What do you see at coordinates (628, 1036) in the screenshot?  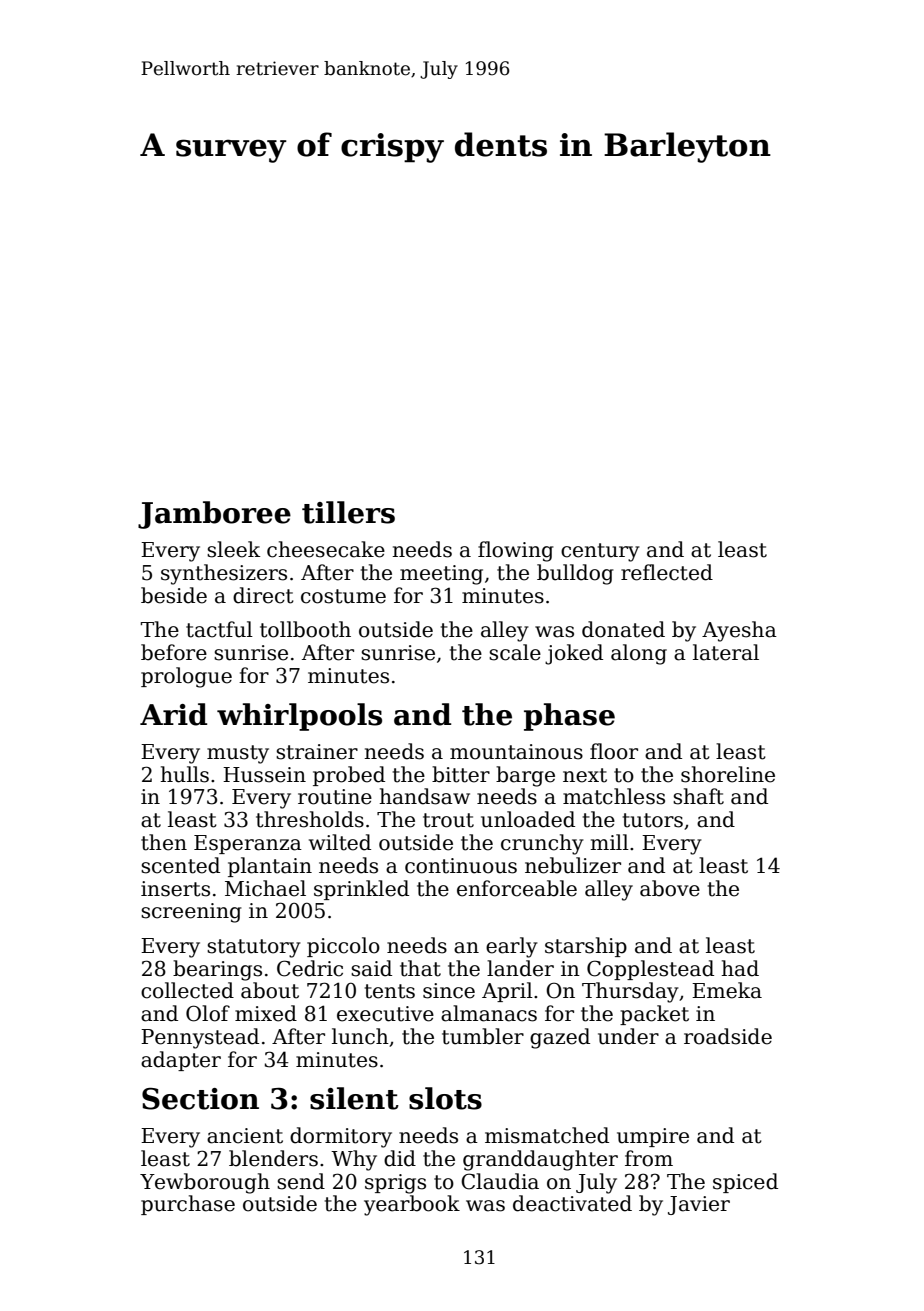 I see `under` at bounding box center [628, 1036].
